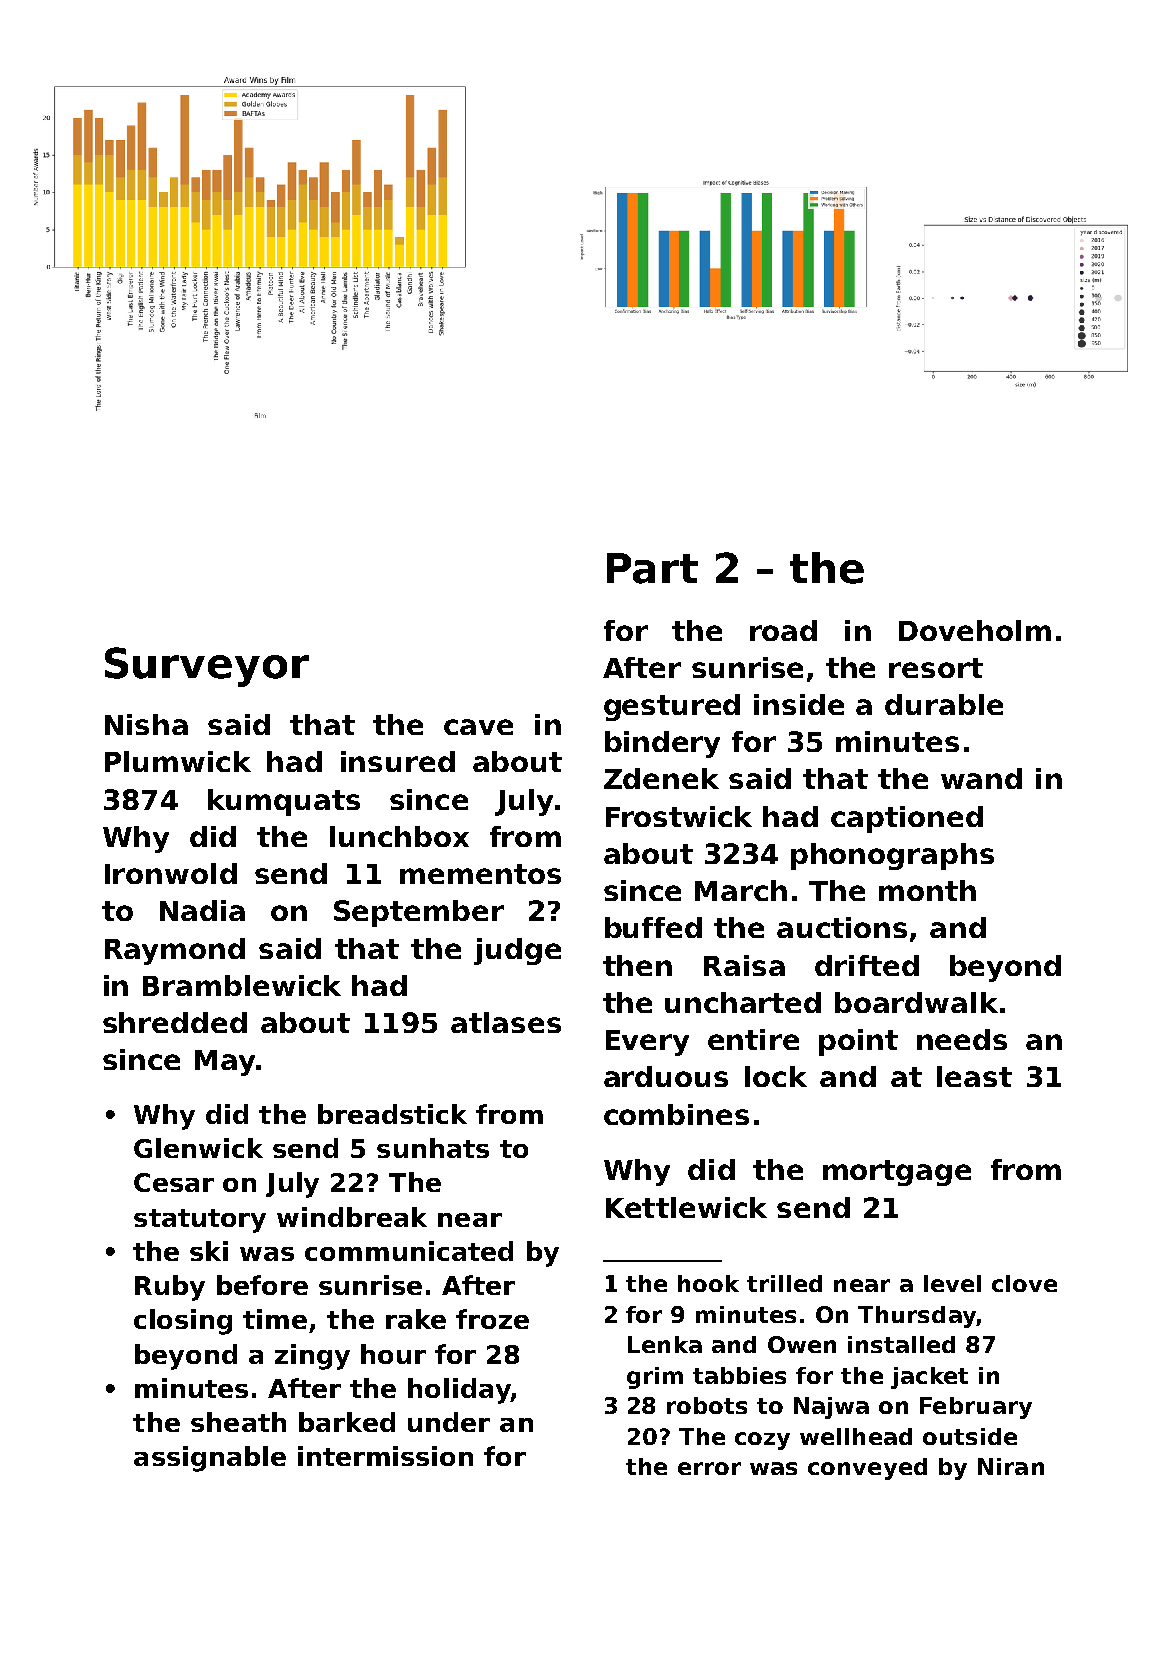 The width and height of the document is (1165, 1654). What do you see at coordinates (210, 1459) in the document?
I see `assignable` at bounding box center [210, 1459].
